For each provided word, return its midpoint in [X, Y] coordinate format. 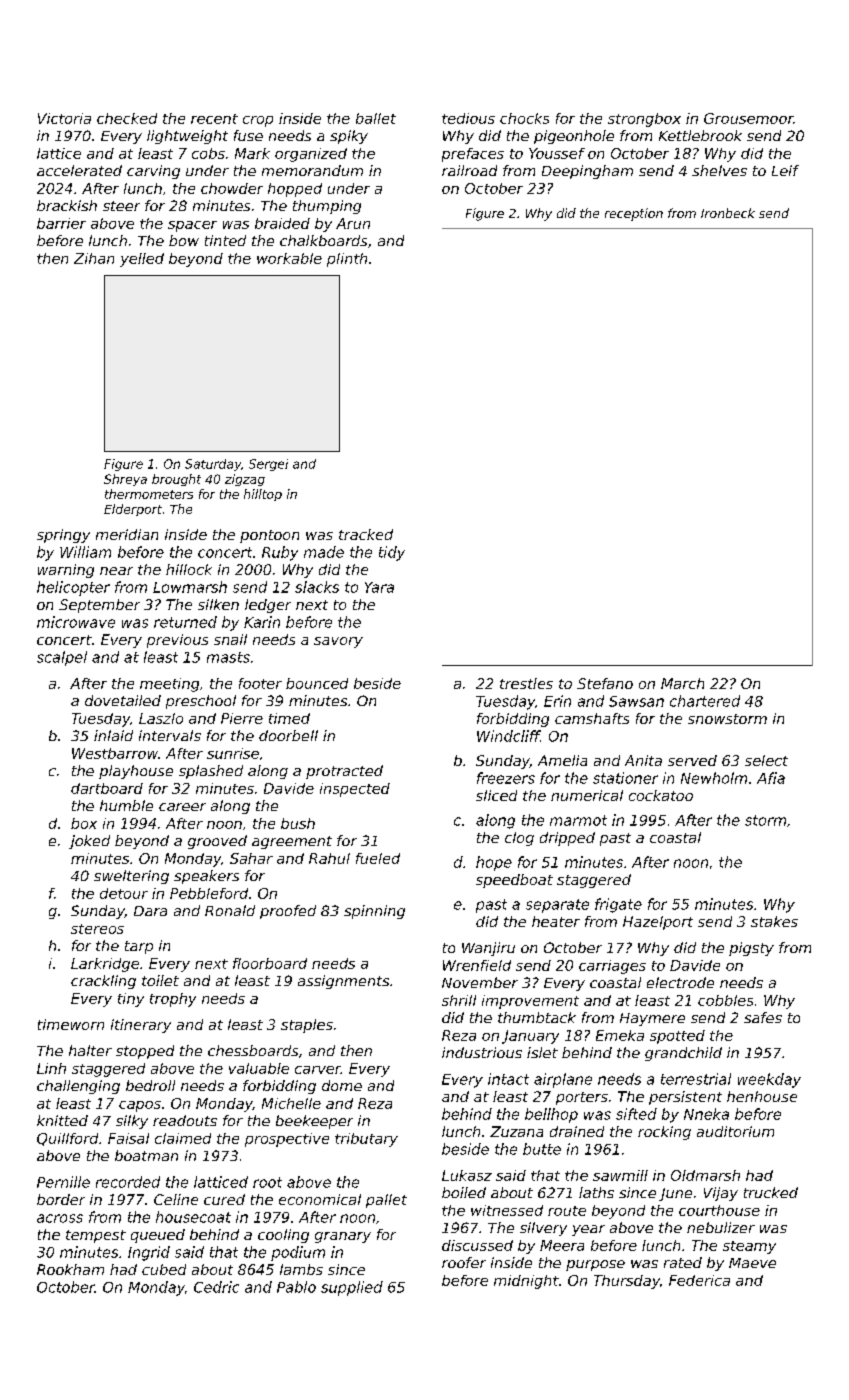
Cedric [216, 1287]
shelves [719, 170]
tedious [468, 118]
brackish [67, 205]
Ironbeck [728, 213]
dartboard [107, 788]
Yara [379, 587]
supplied [352, 1288]
